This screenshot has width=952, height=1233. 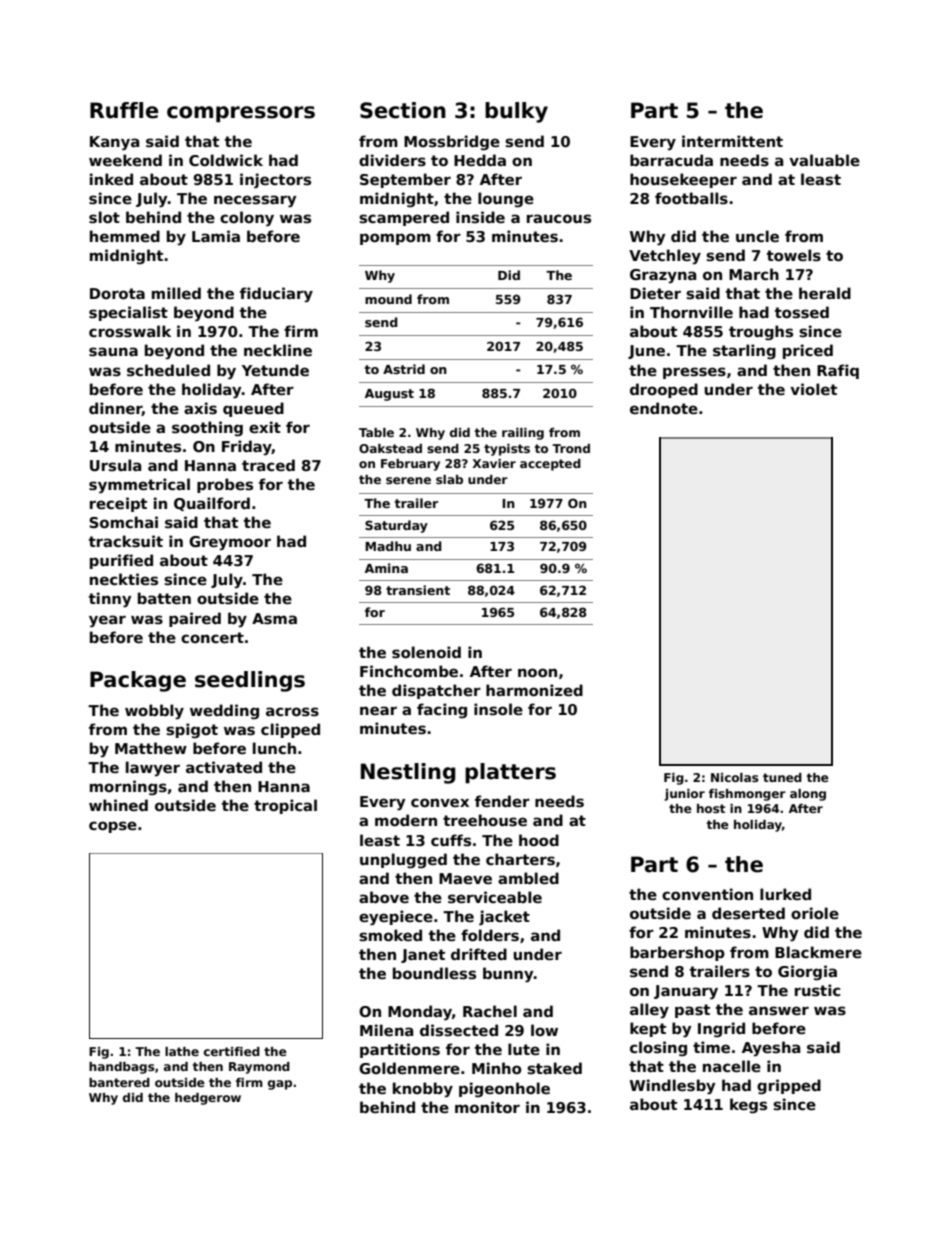 I want to click on copse, so click(x=113, y=827).
